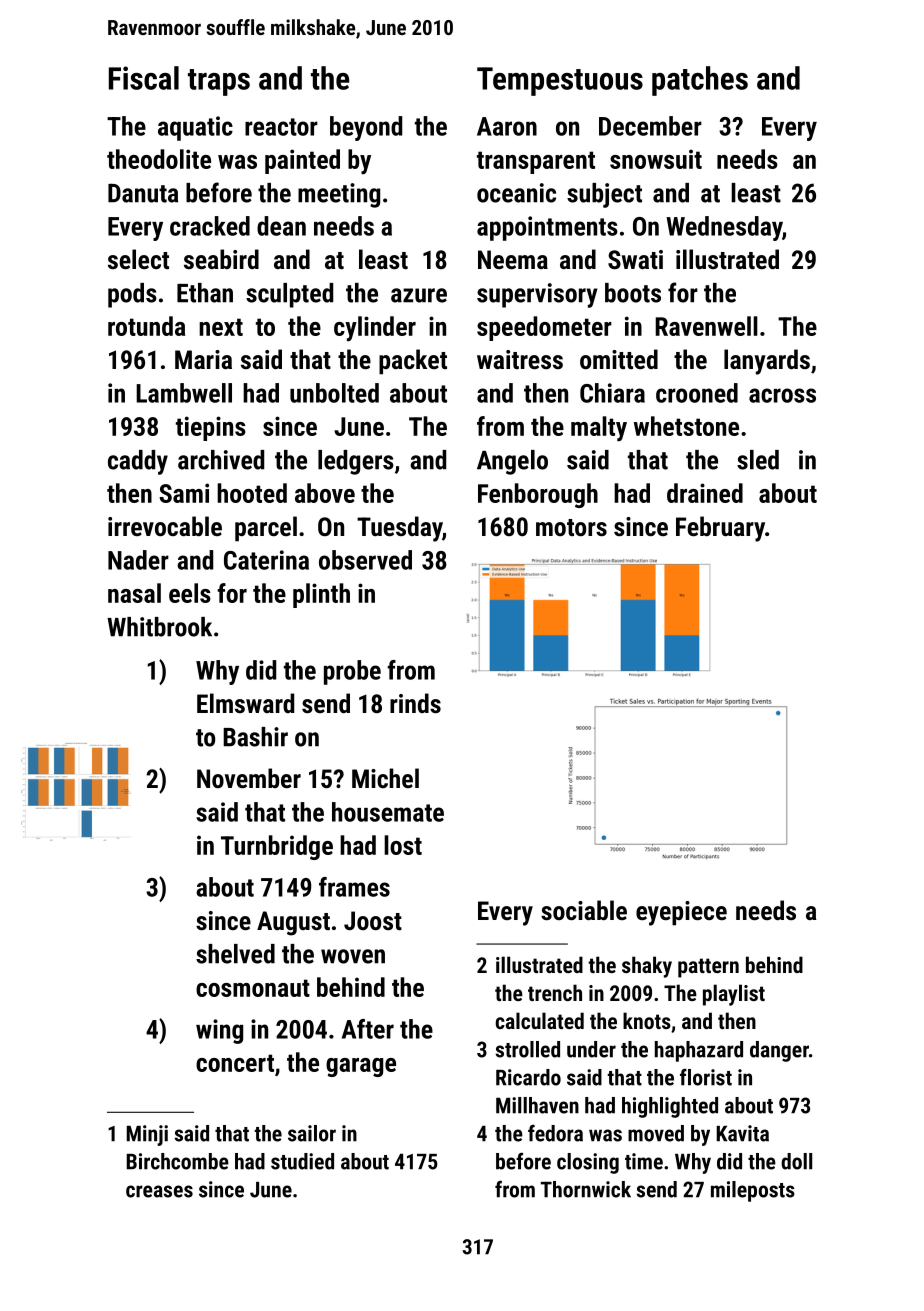 The width and height of the document is (924, 1311). I want to click on shelved, so click(235, 954).
